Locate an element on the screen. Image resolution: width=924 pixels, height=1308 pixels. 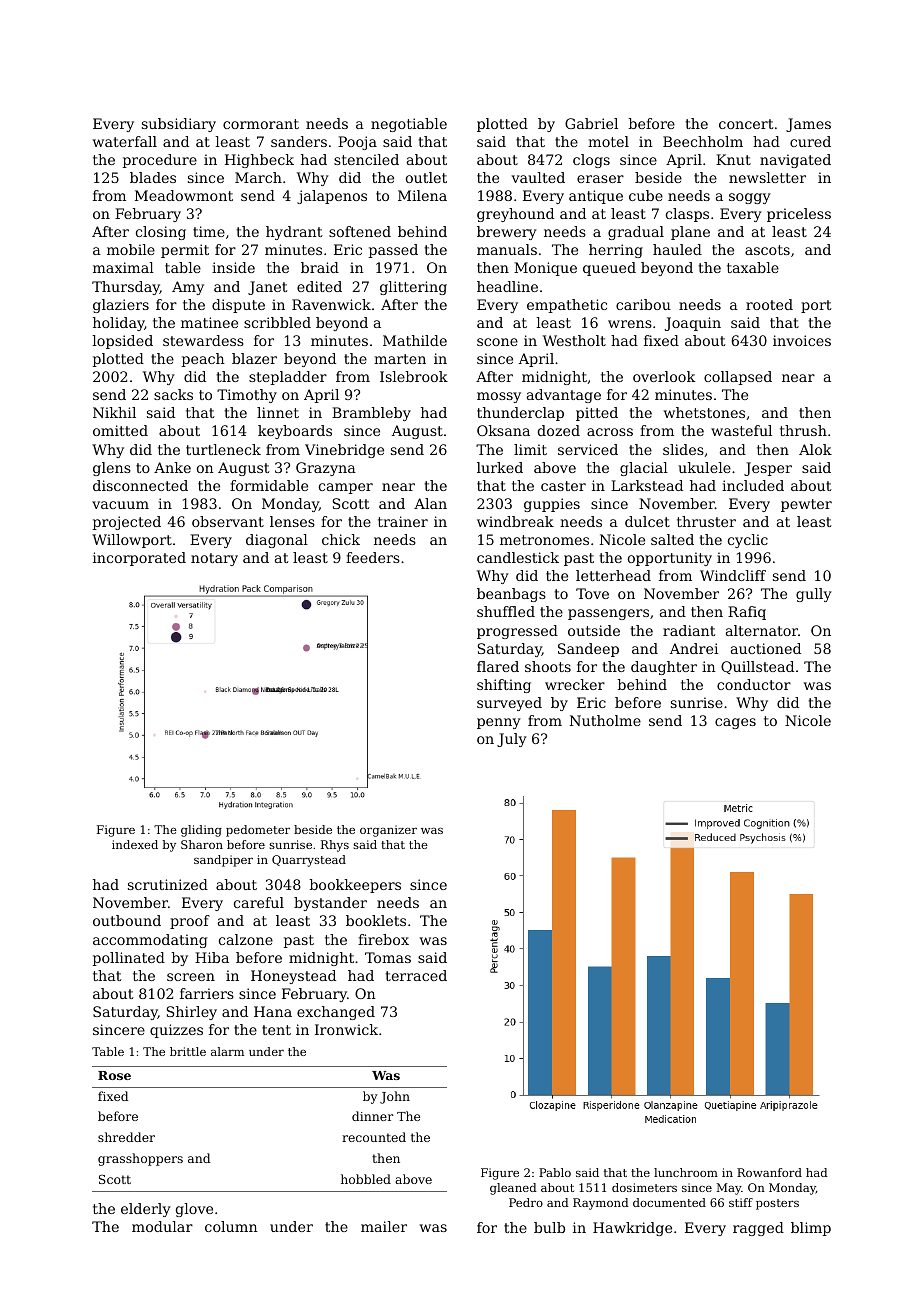
notary is located at coordinates (214, 559).
